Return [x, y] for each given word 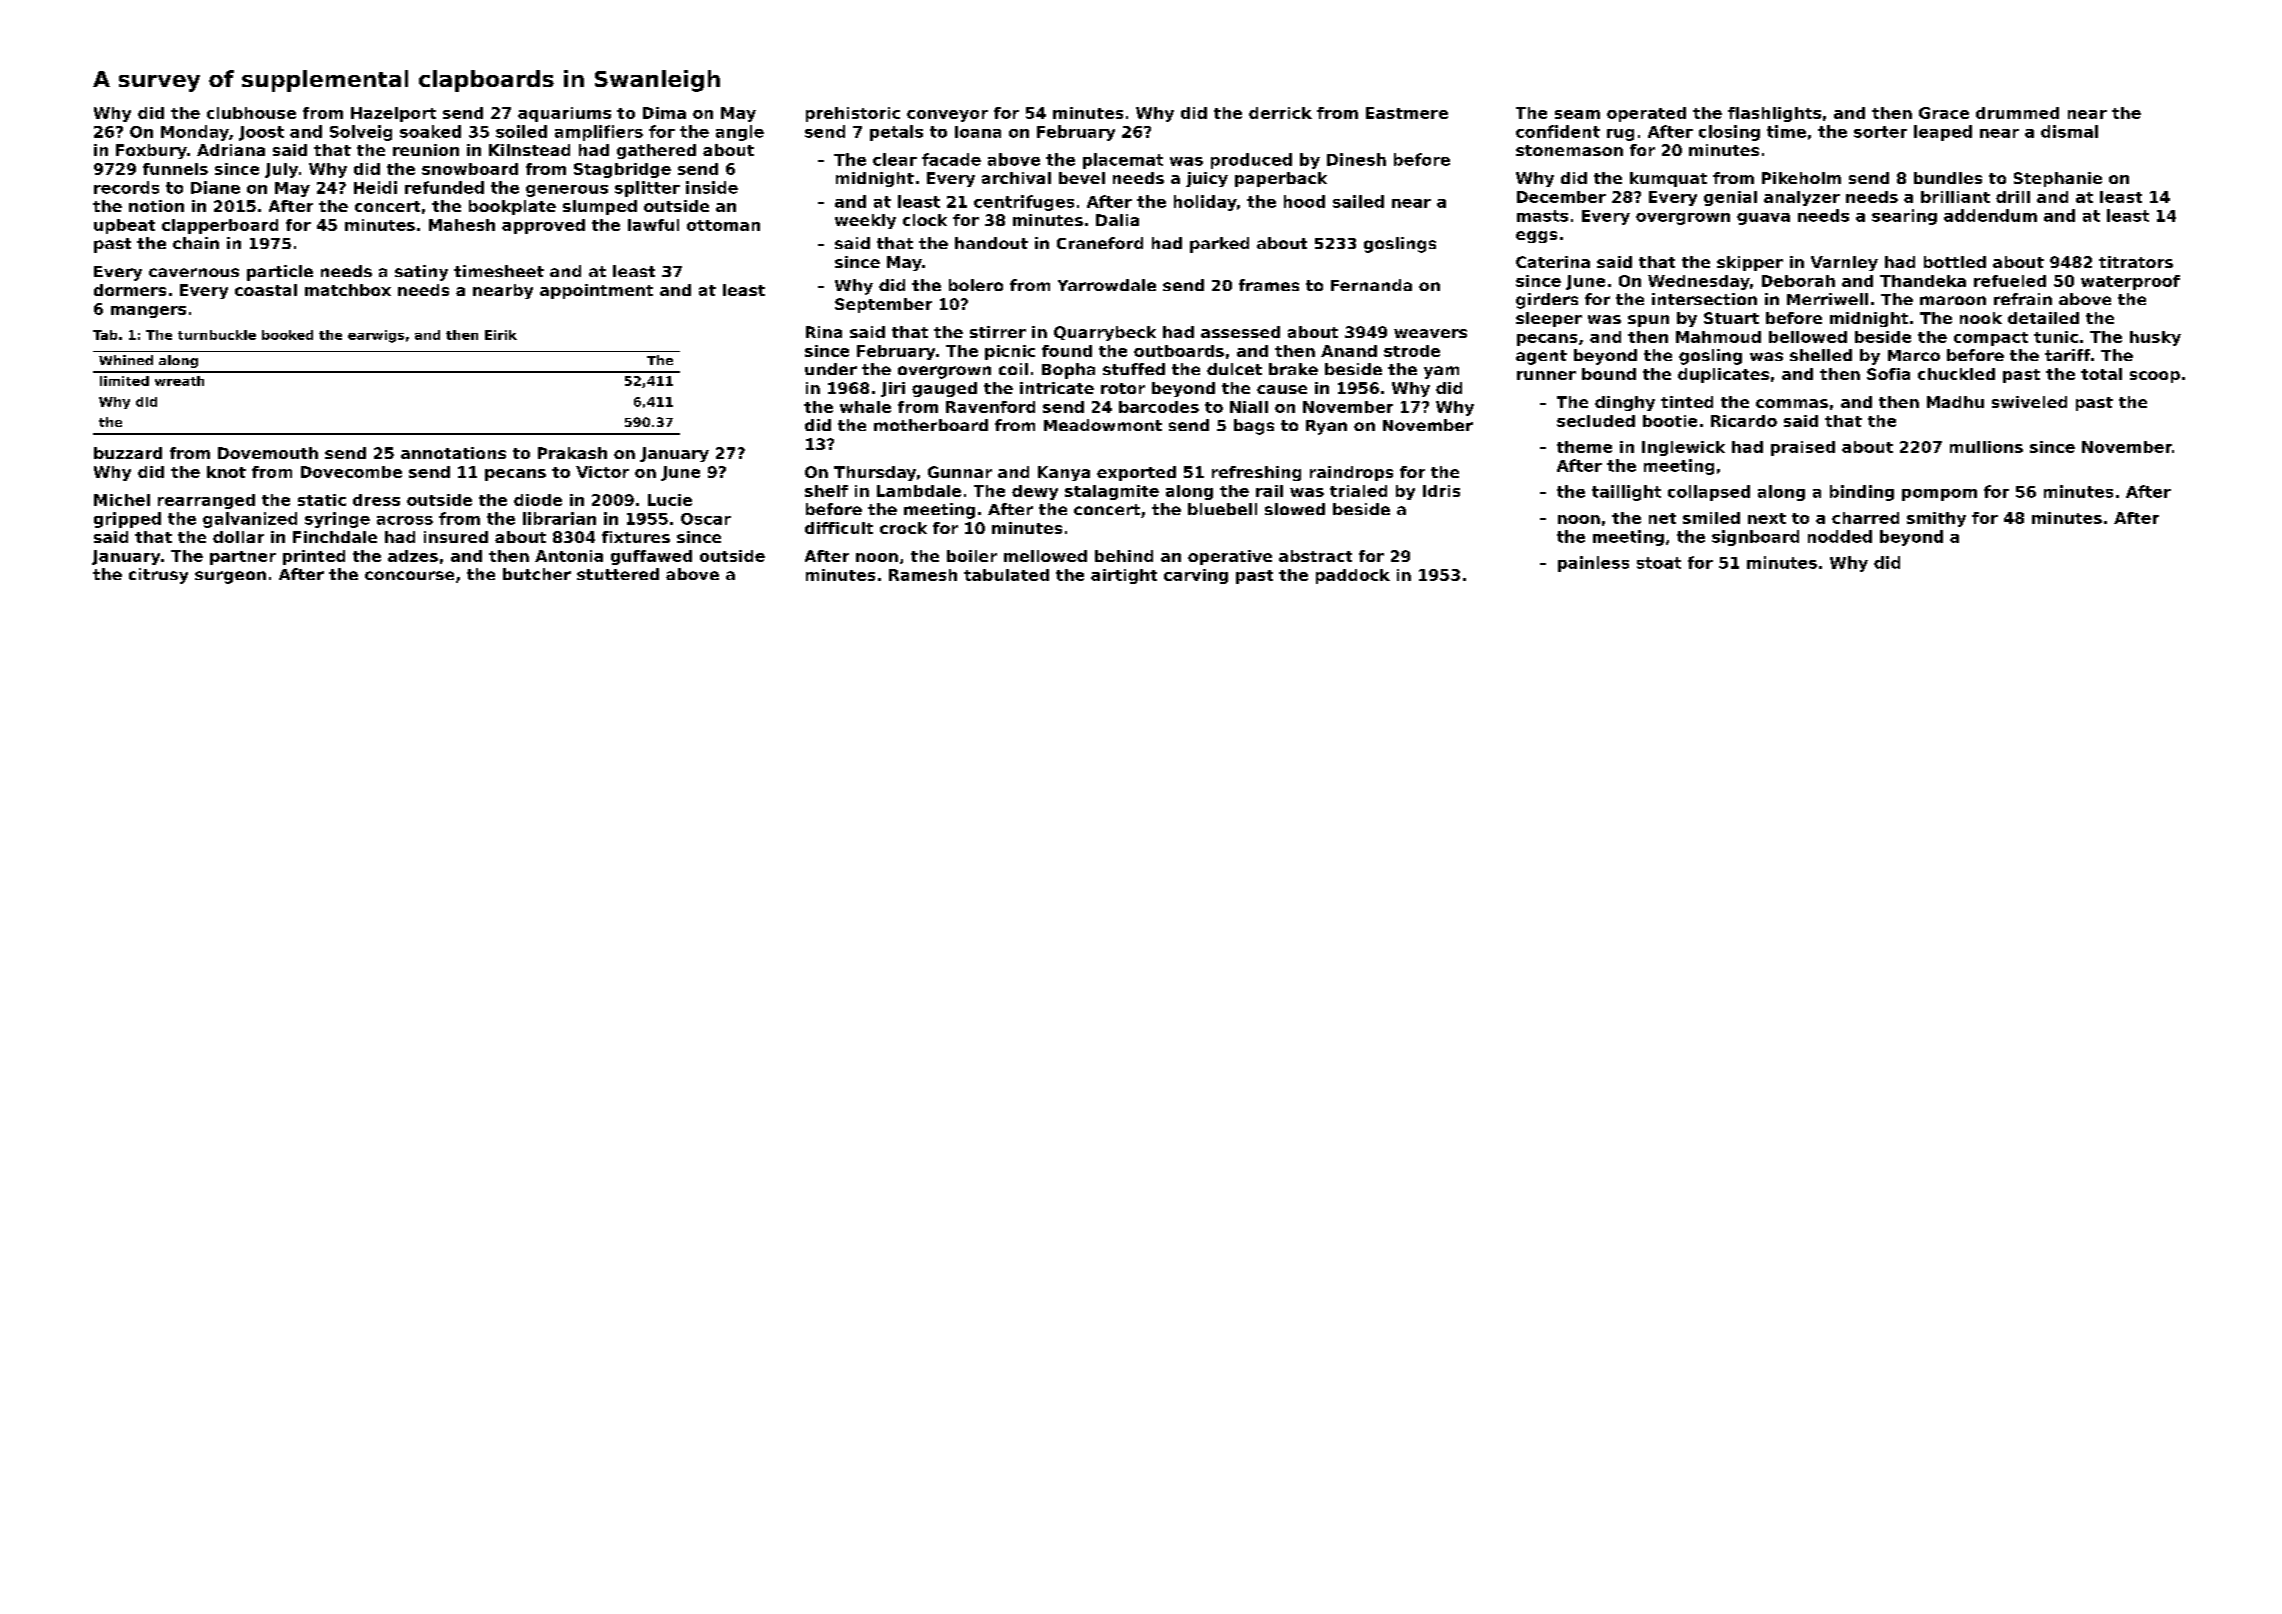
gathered [656, 151]
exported [1136, 473]
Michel [122, 500]
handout [991, 243]
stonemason [1569, 150]
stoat [1659, 563]
